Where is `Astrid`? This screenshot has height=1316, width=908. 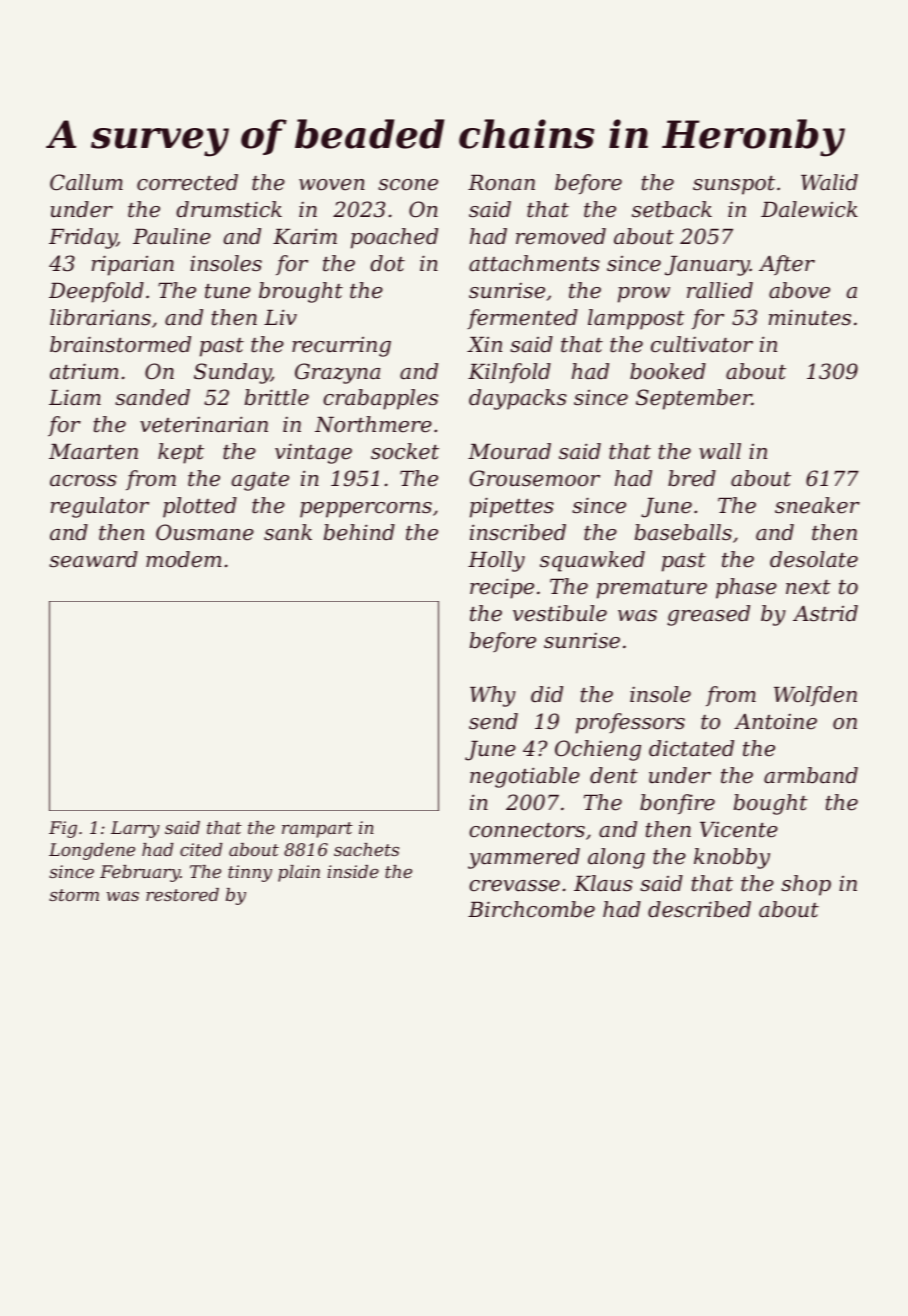 Astrid is located at coordinates (825, 613).
